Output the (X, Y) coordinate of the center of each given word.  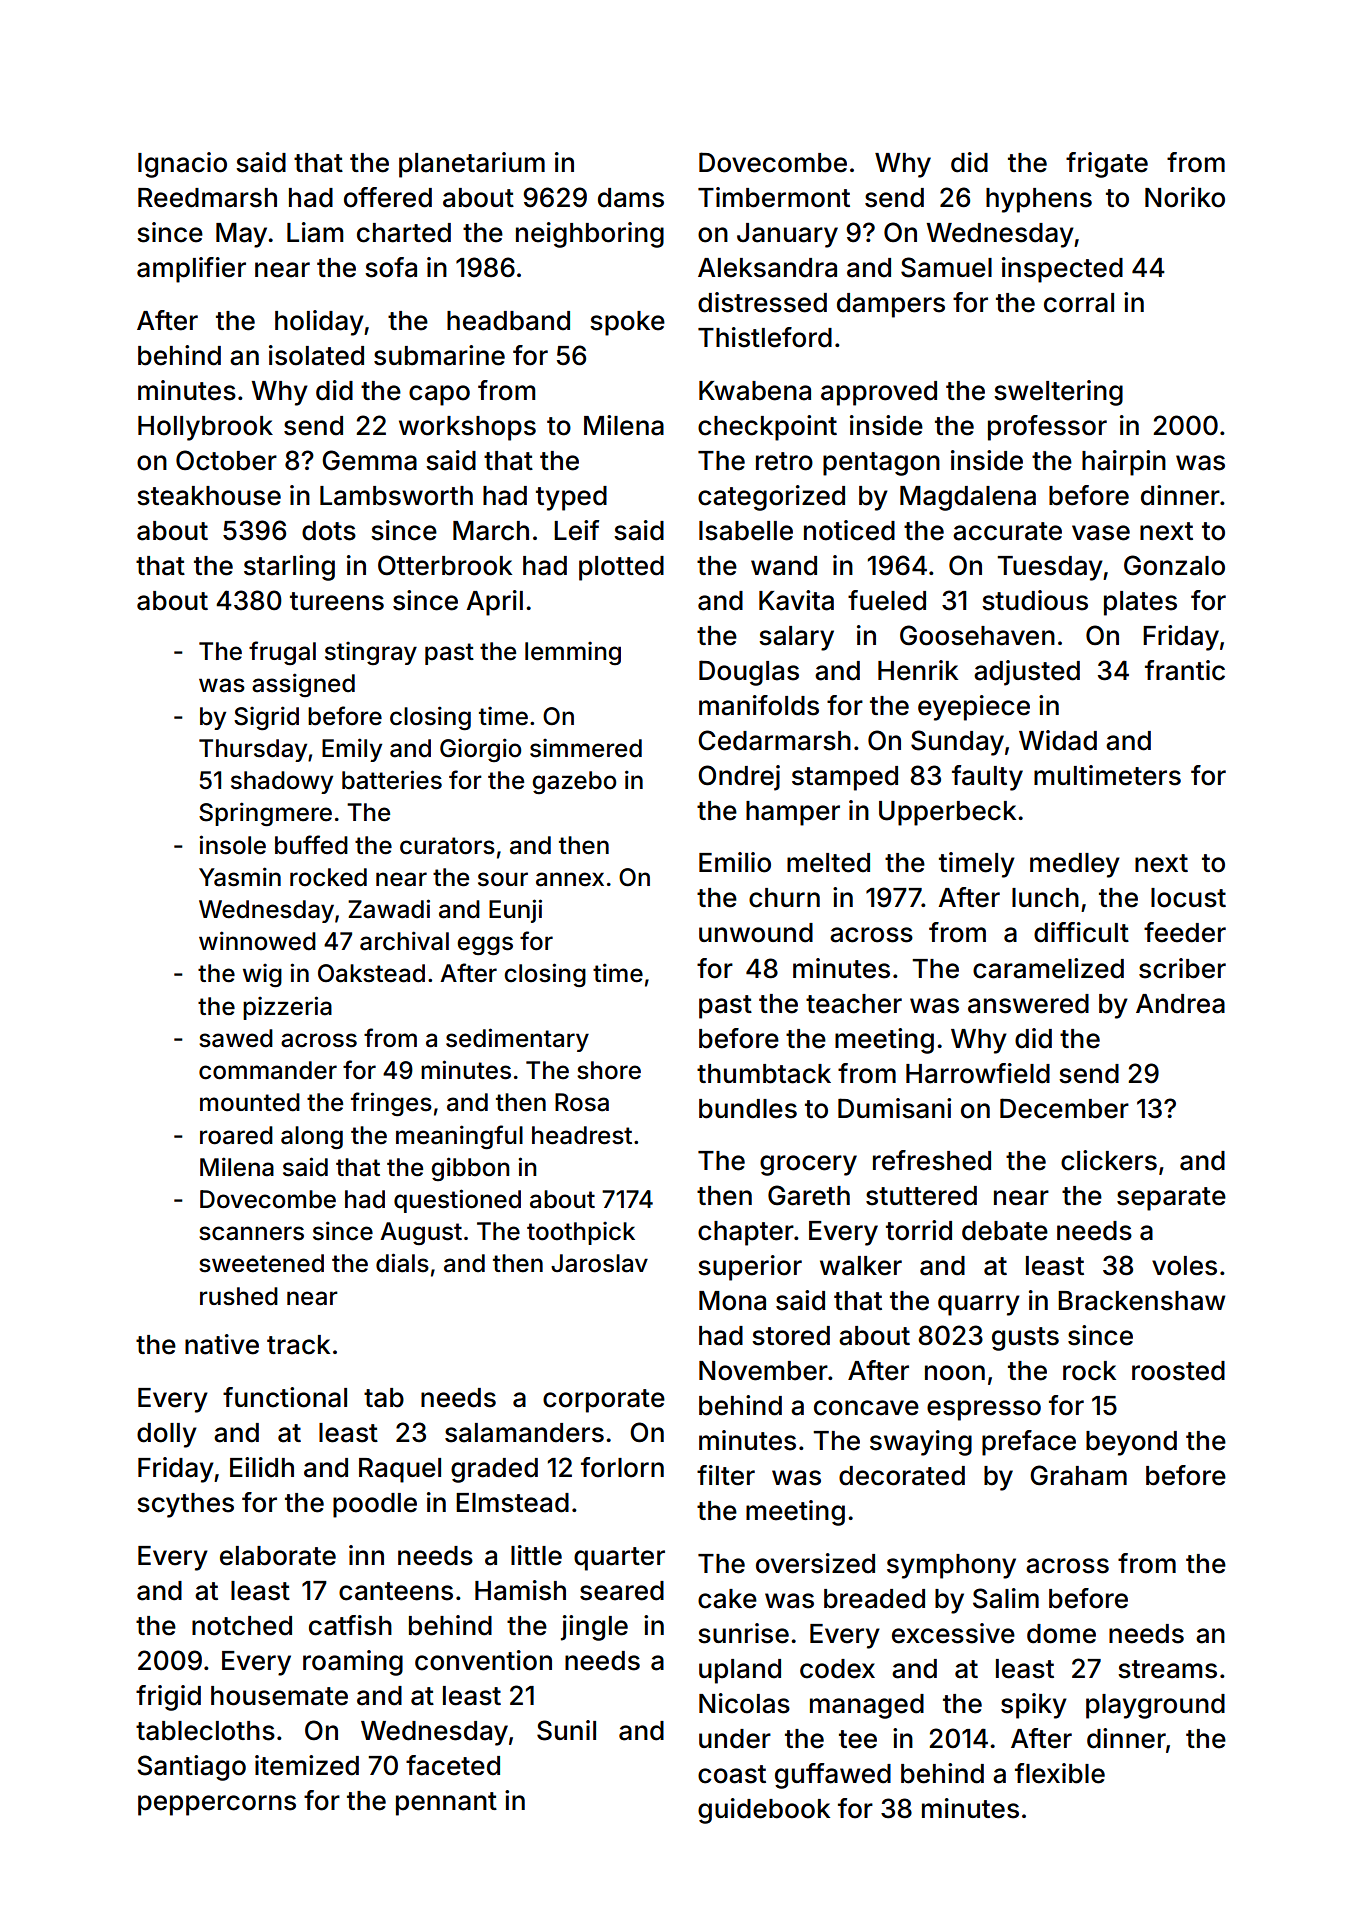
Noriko (1185, 197)
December (1064, 1108)
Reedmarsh (207, 198)
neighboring (590, 235)
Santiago (191, 1768)
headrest (582, 1135)
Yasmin (240, 877)
